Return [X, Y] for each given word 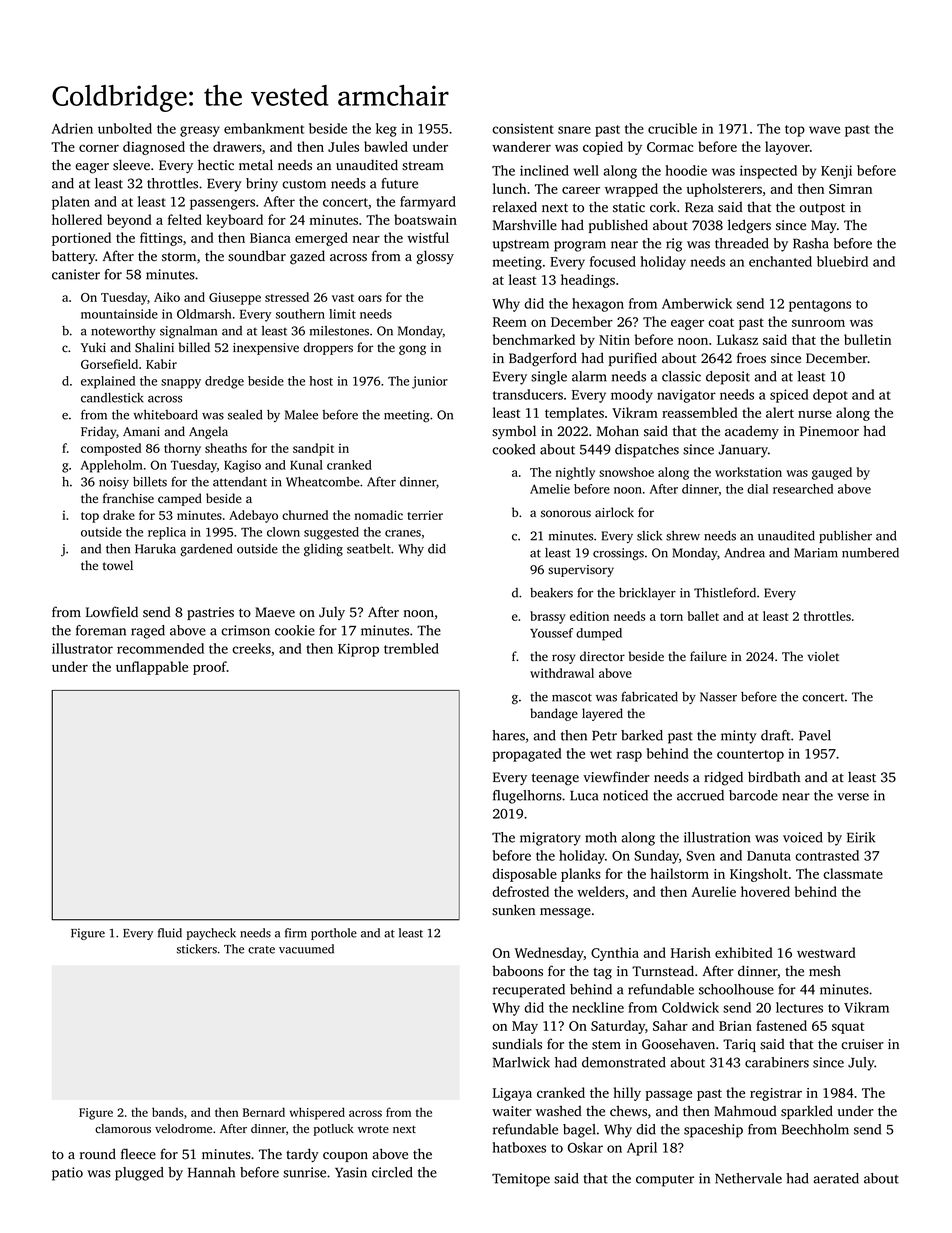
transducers [528, 394]
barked [642, 735]
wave [824, 130]
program [580, 246]
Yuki [93, 347]
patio [67, 1174]
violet [823, 656]
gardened [206, 550]
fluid [170, 933]
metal [256, 164]
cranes [403, 533]
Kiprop [358, 650]
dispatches [647, 451]
